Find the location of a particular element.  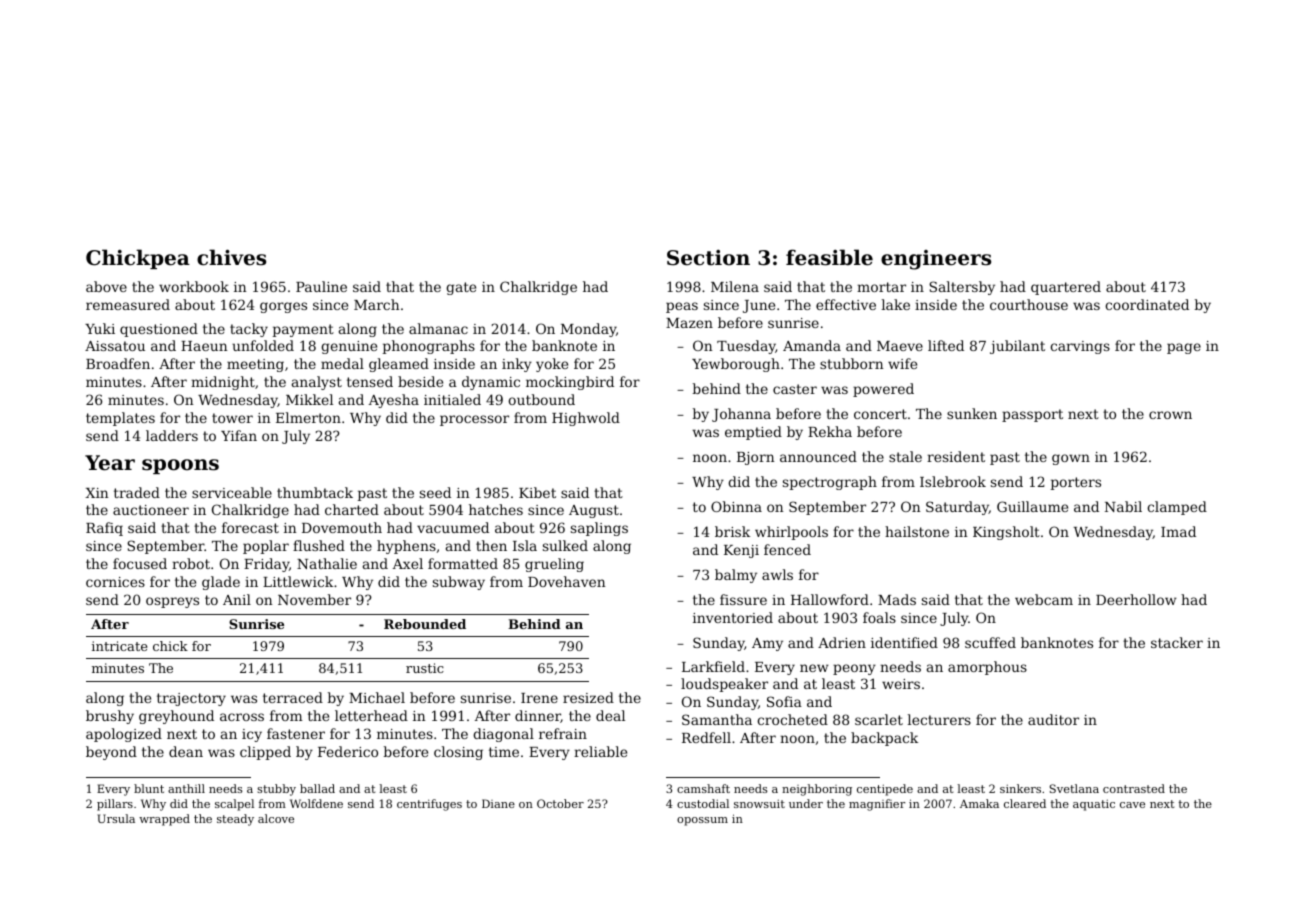

Section is located at coordinates (708, 258).
